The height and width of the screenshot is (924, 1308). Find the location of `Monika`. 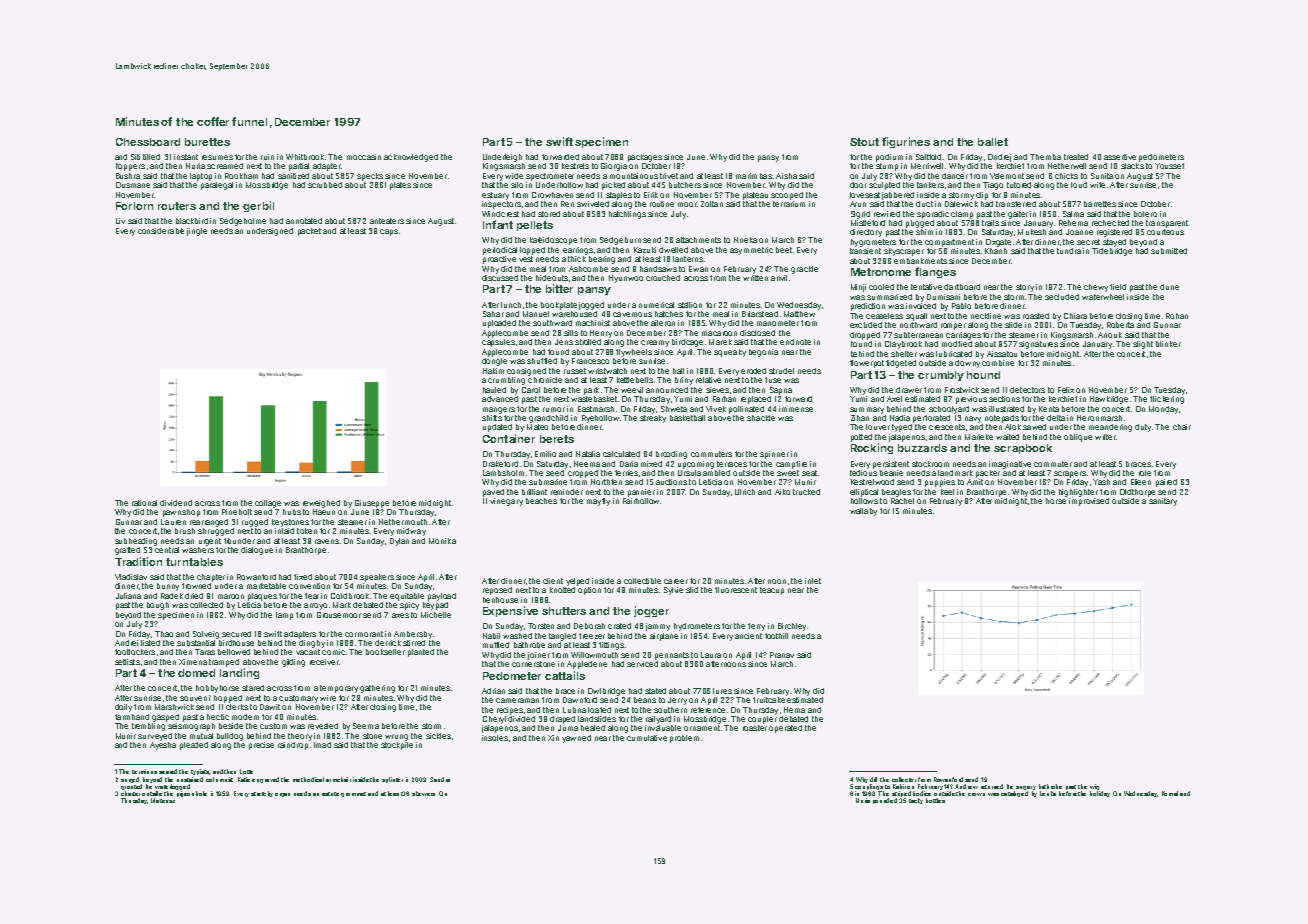

Monika is located at coordinates (442, 541).
